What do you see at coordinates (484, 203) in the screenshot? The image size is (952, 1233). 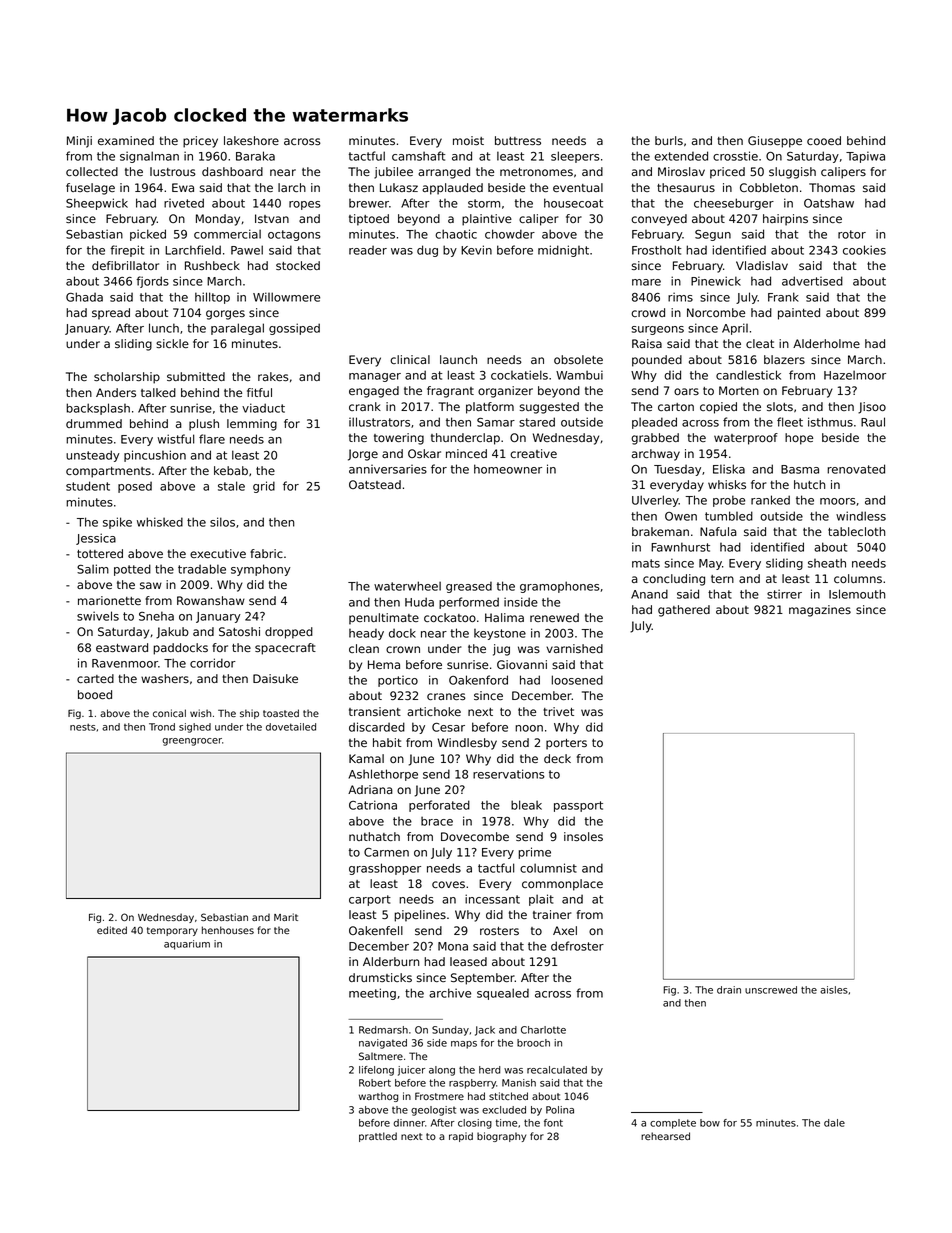 I see `storm` at bounding box center [484, 203].
